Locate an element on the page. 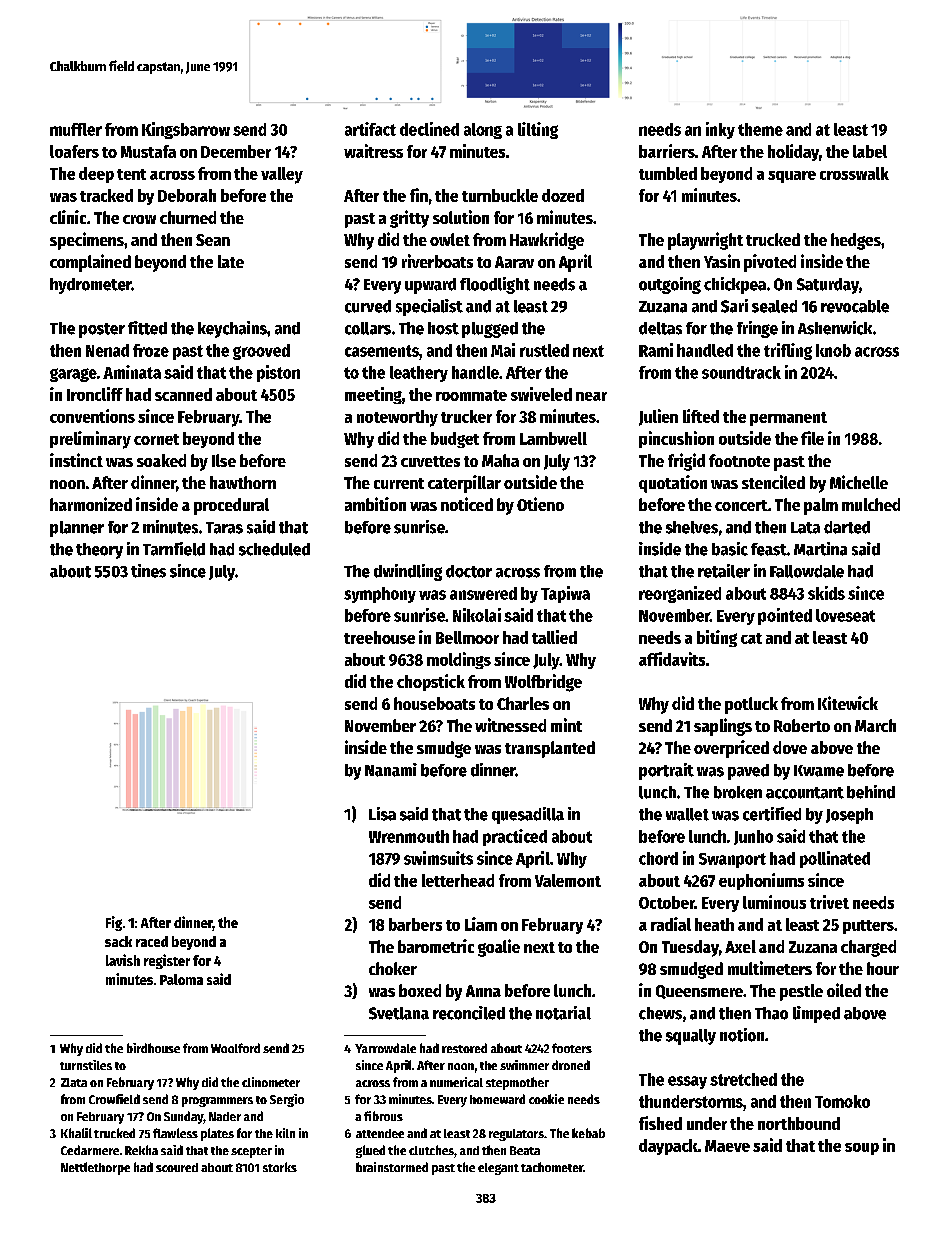 The width and height of the document is (952, 1233). houseboats is located at coordinates (434, 703).
